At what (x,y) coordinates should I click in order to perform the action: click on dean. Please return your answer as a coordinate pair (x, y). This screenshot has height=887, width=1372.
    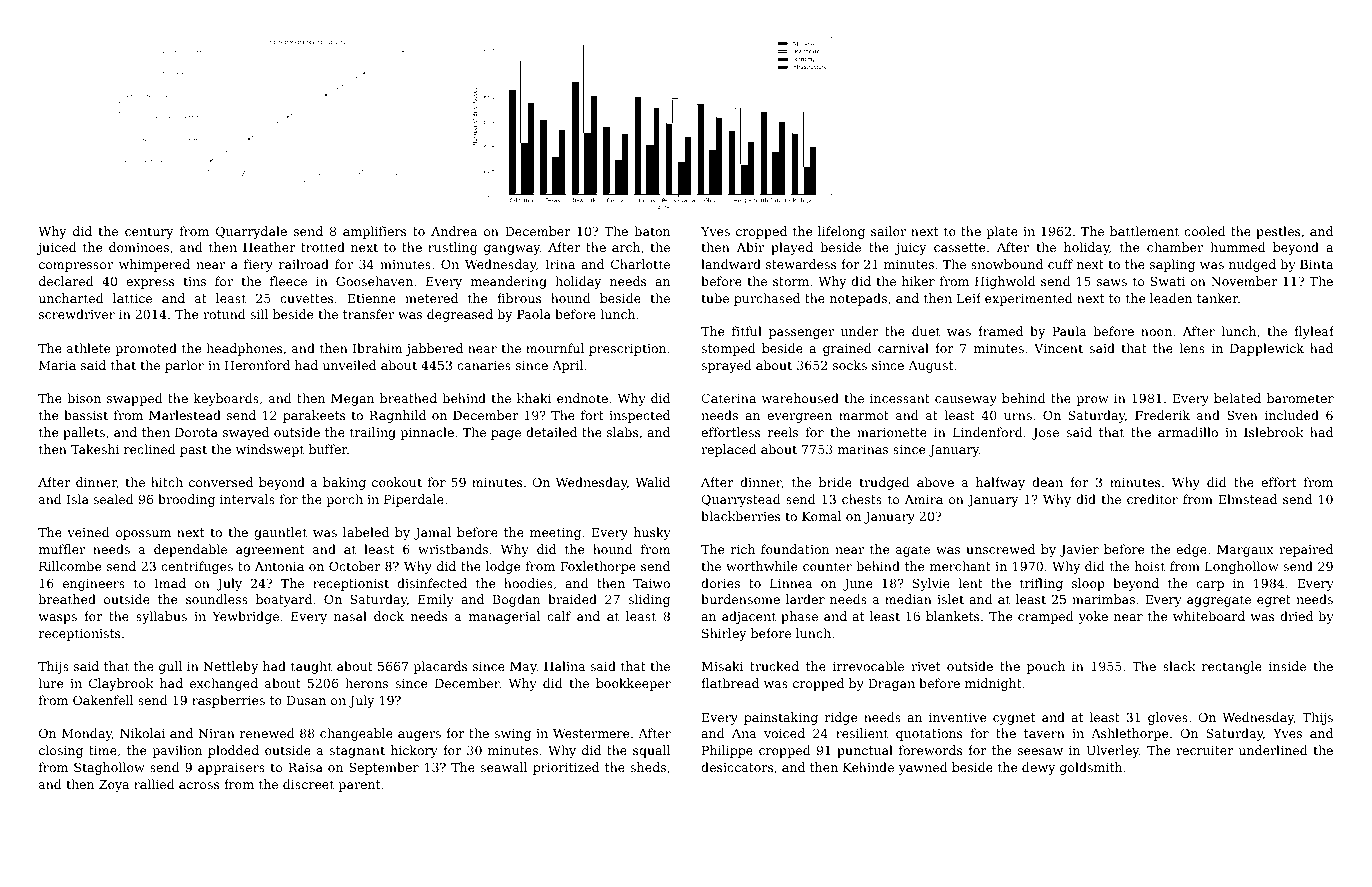
    Looking at the image, I should click on (1047, 482).
